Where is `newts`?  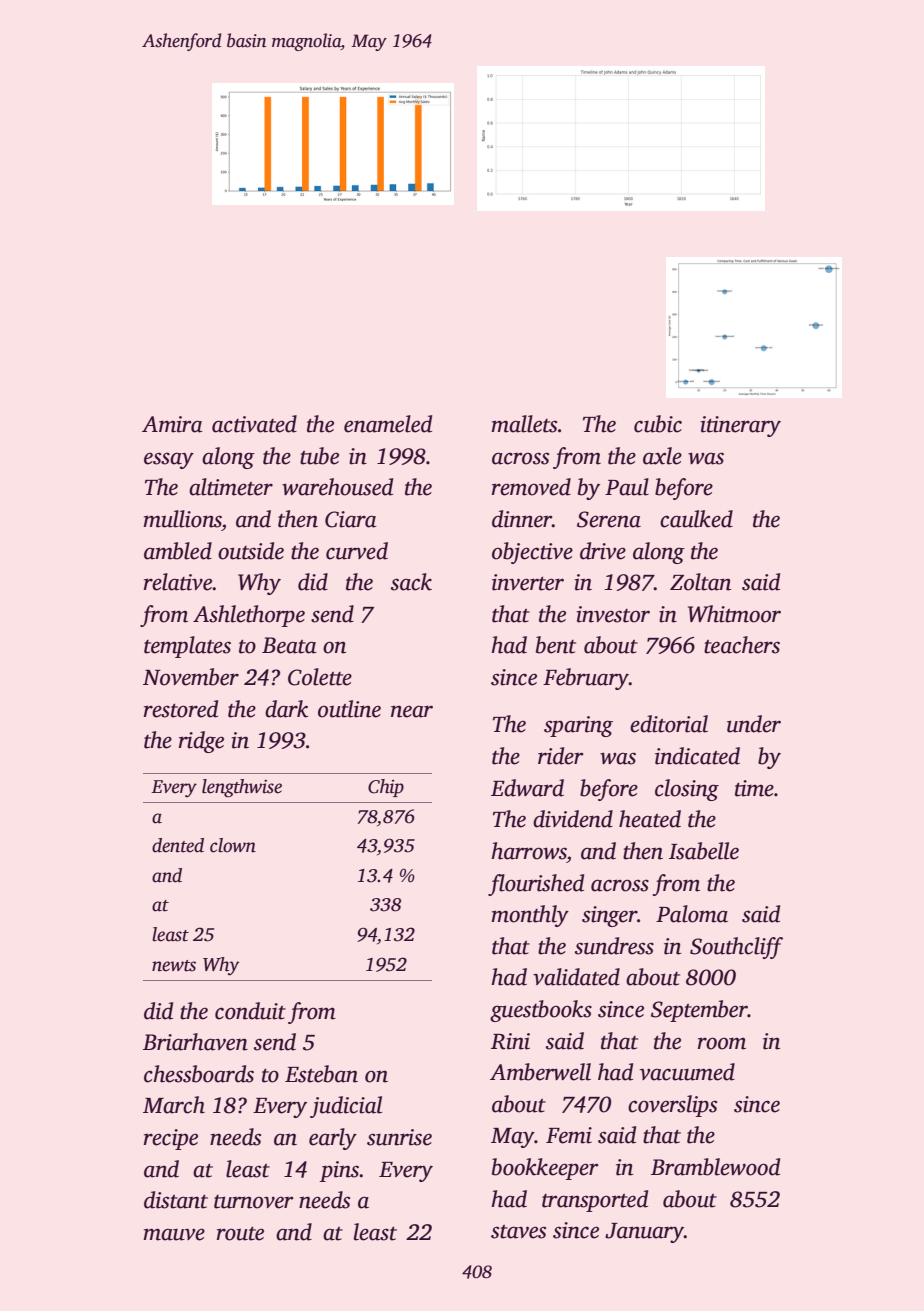
newts is located at coordinates (174, 966).
